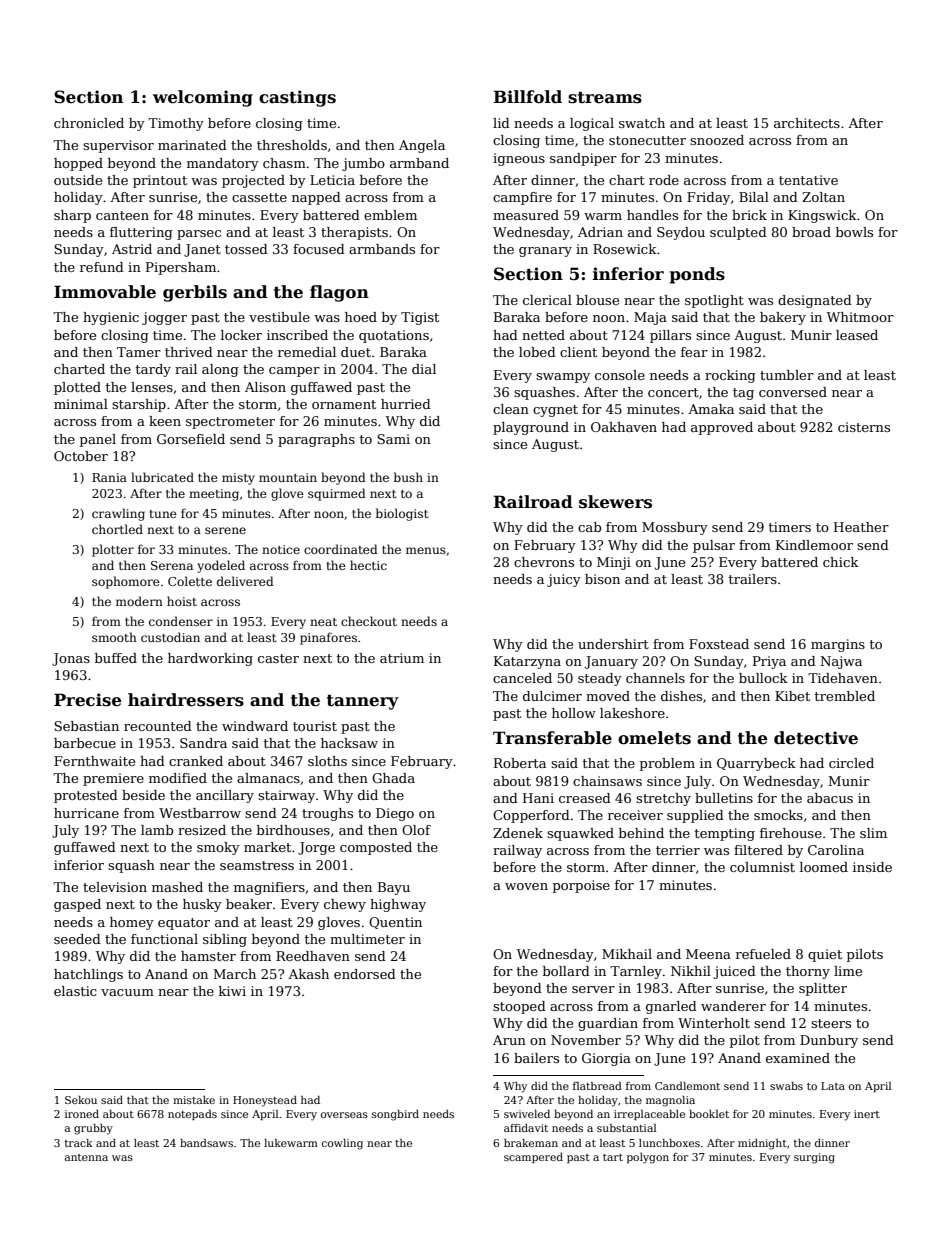 This page has height=1233, width=952. Describe the element at coordinates (807, 123) in the page. I see `architects` at that location.
